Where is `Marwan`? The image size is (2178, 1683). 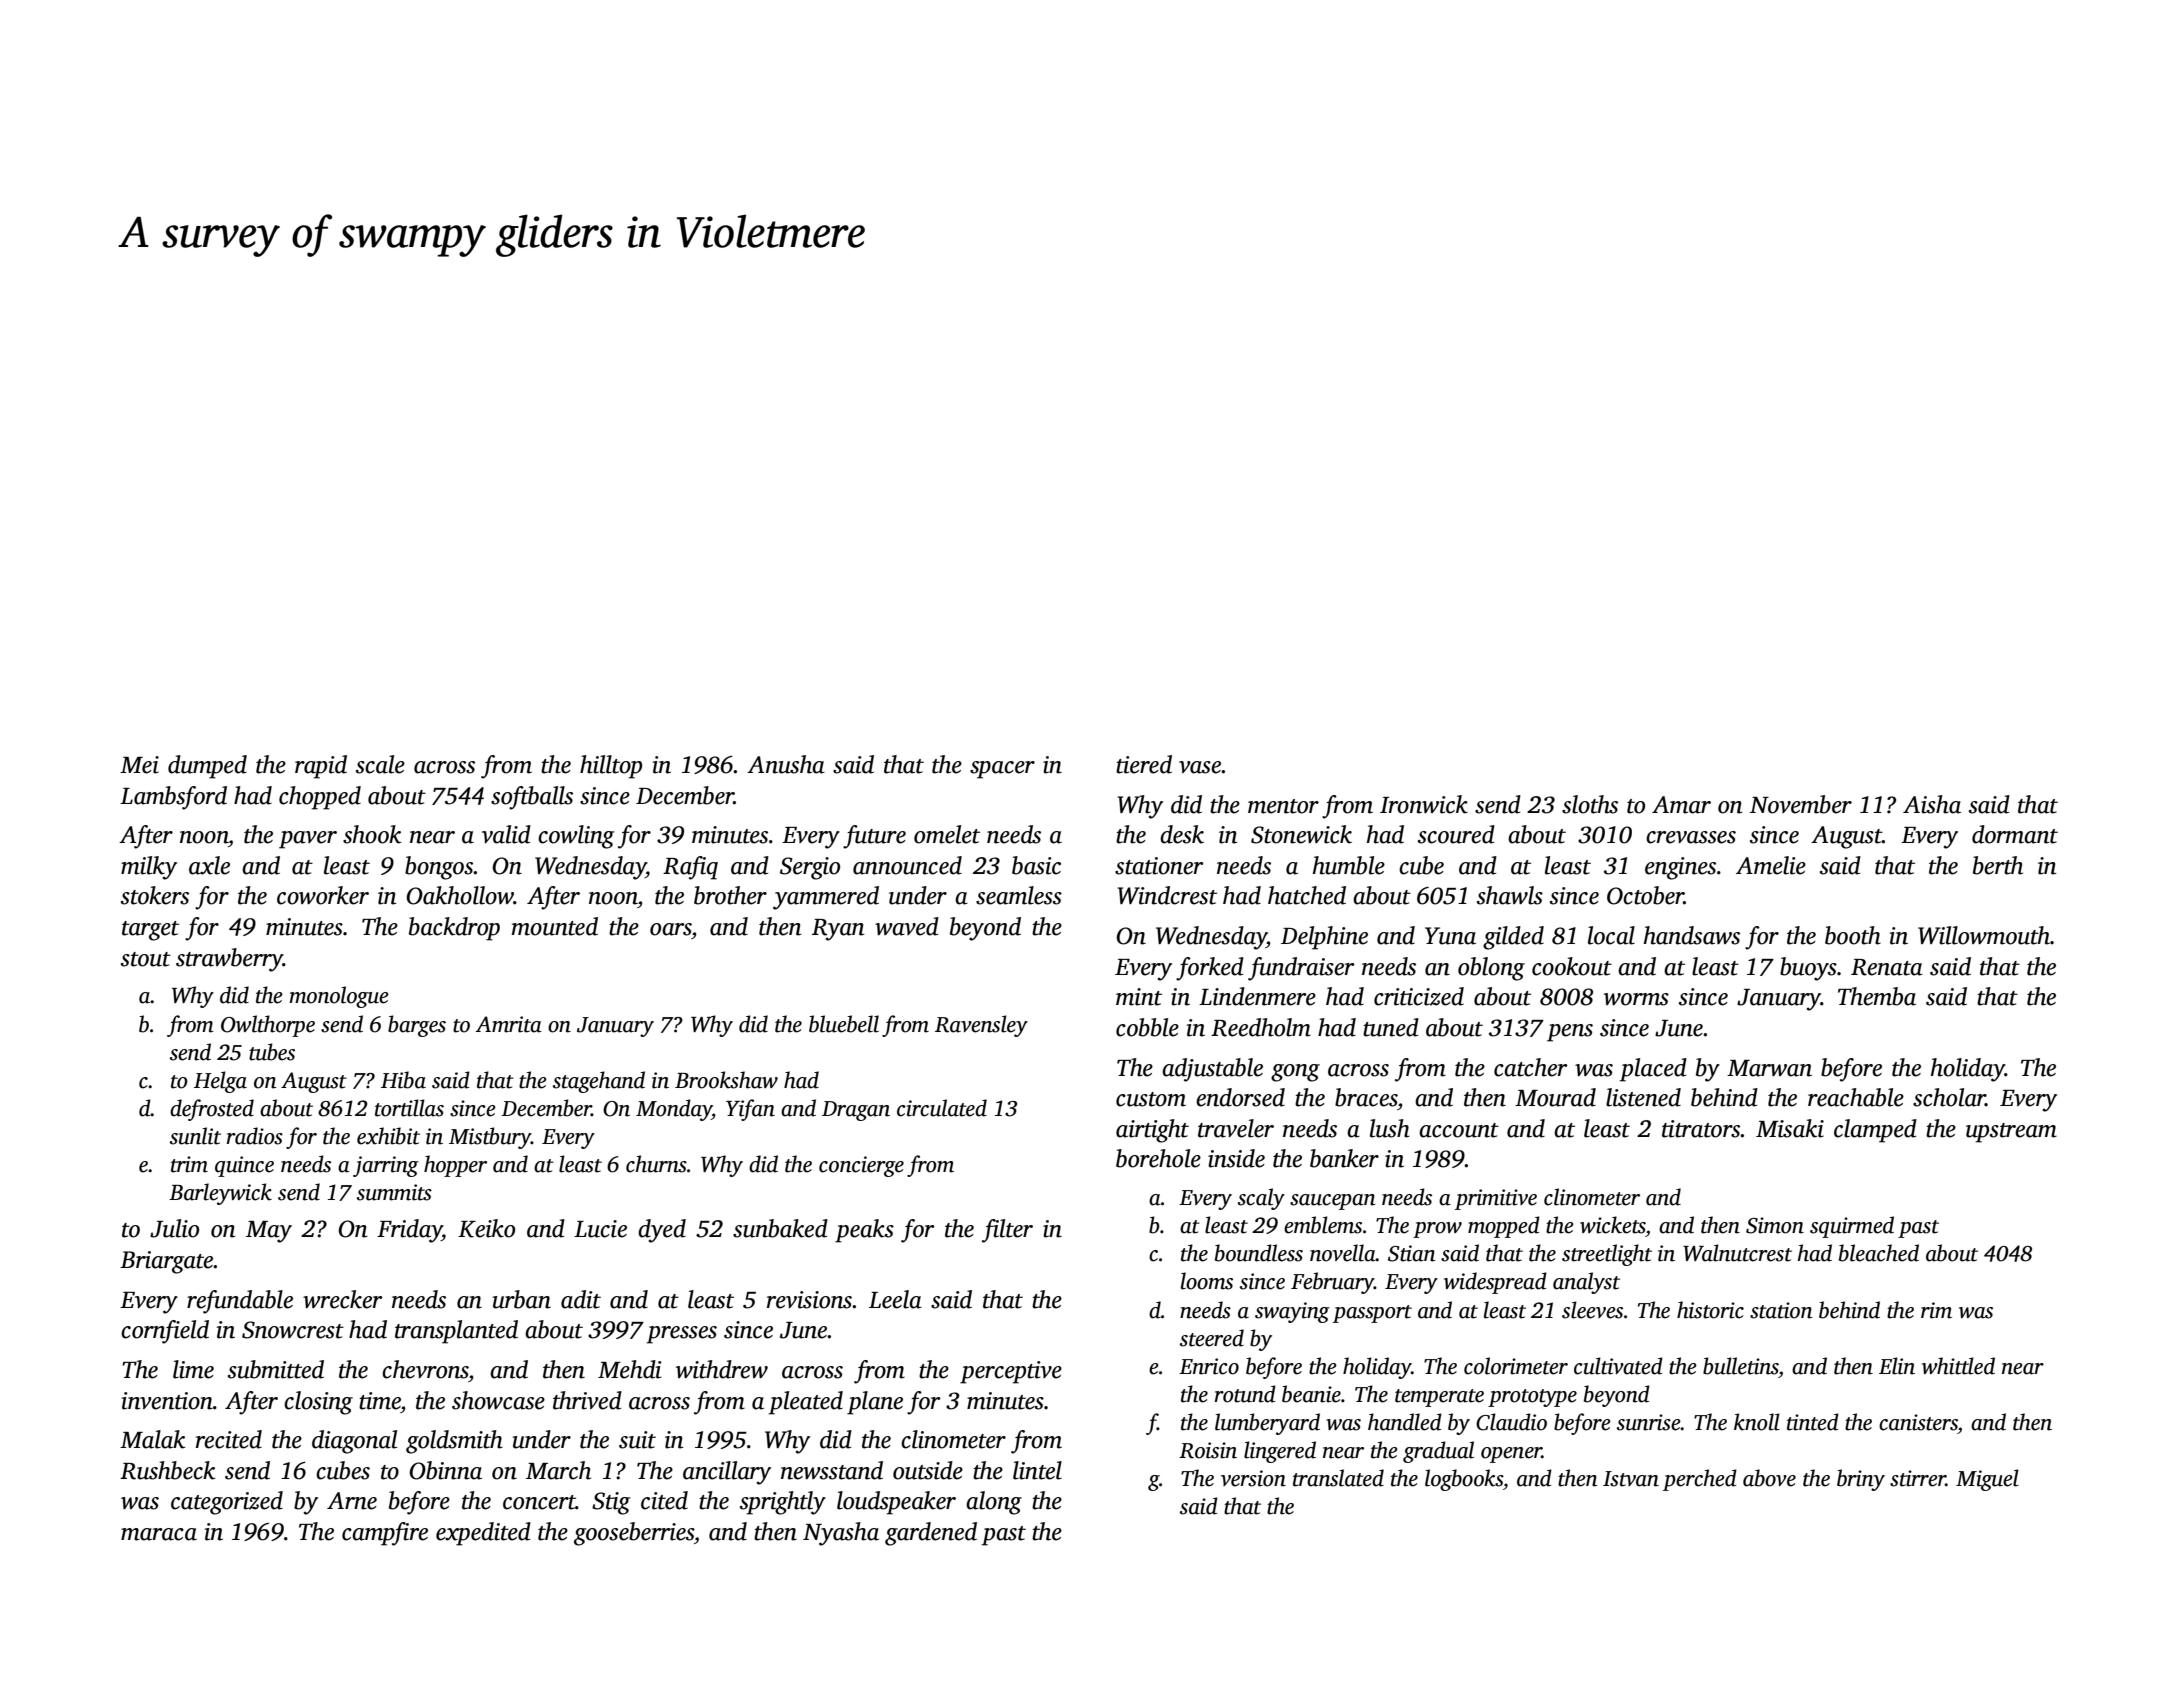
Marwan is located at coordinates (1769, 1068).
